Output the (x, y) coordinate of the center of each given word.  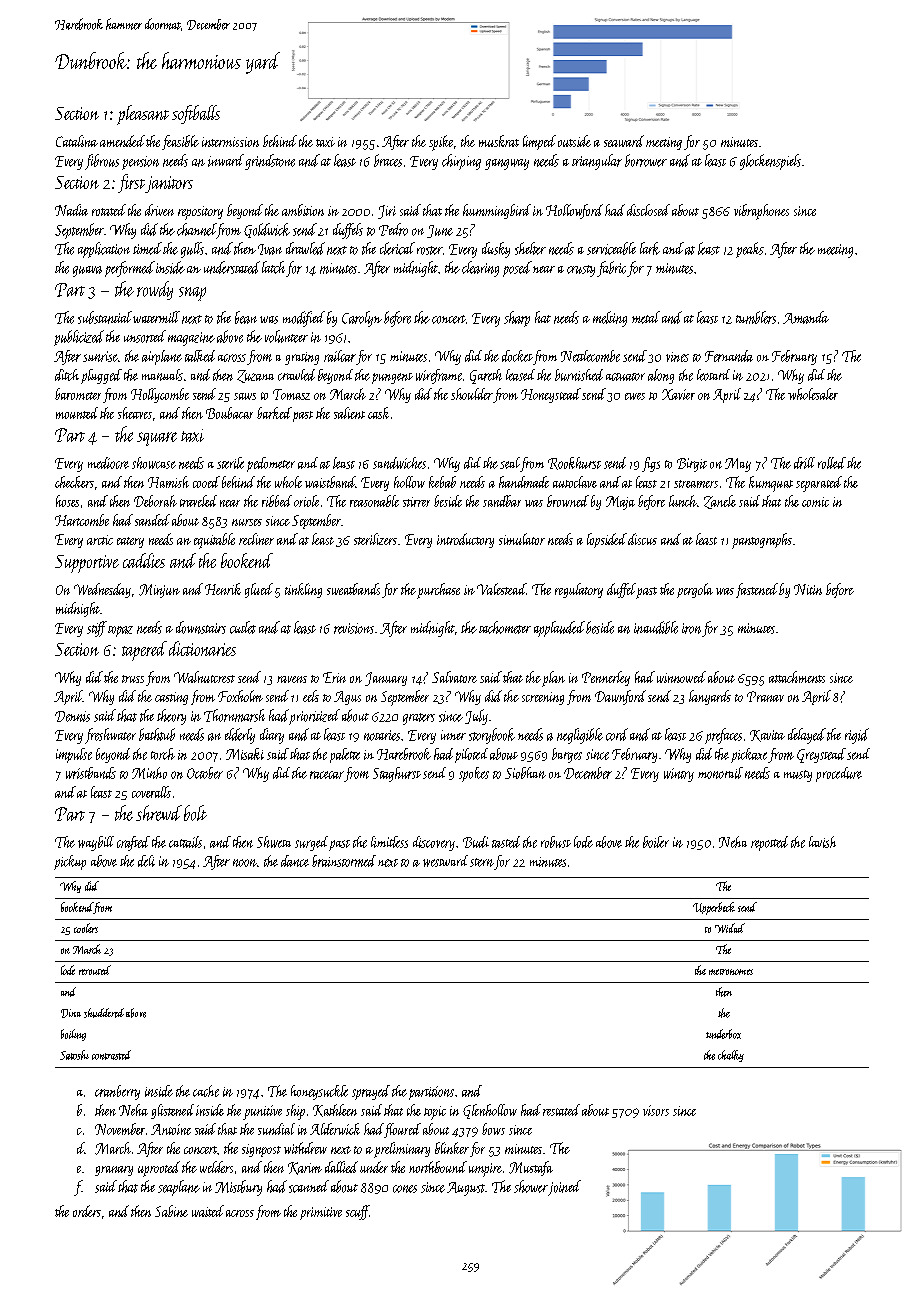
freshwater (110, 736)
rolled (832, 463)
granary (114, 1171)
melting (610, 319)
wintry (679, 775)
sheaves (135, 413)
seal (510, 463)
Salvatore (454, 677)
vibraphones (761, 212)
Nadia (71, 210)
